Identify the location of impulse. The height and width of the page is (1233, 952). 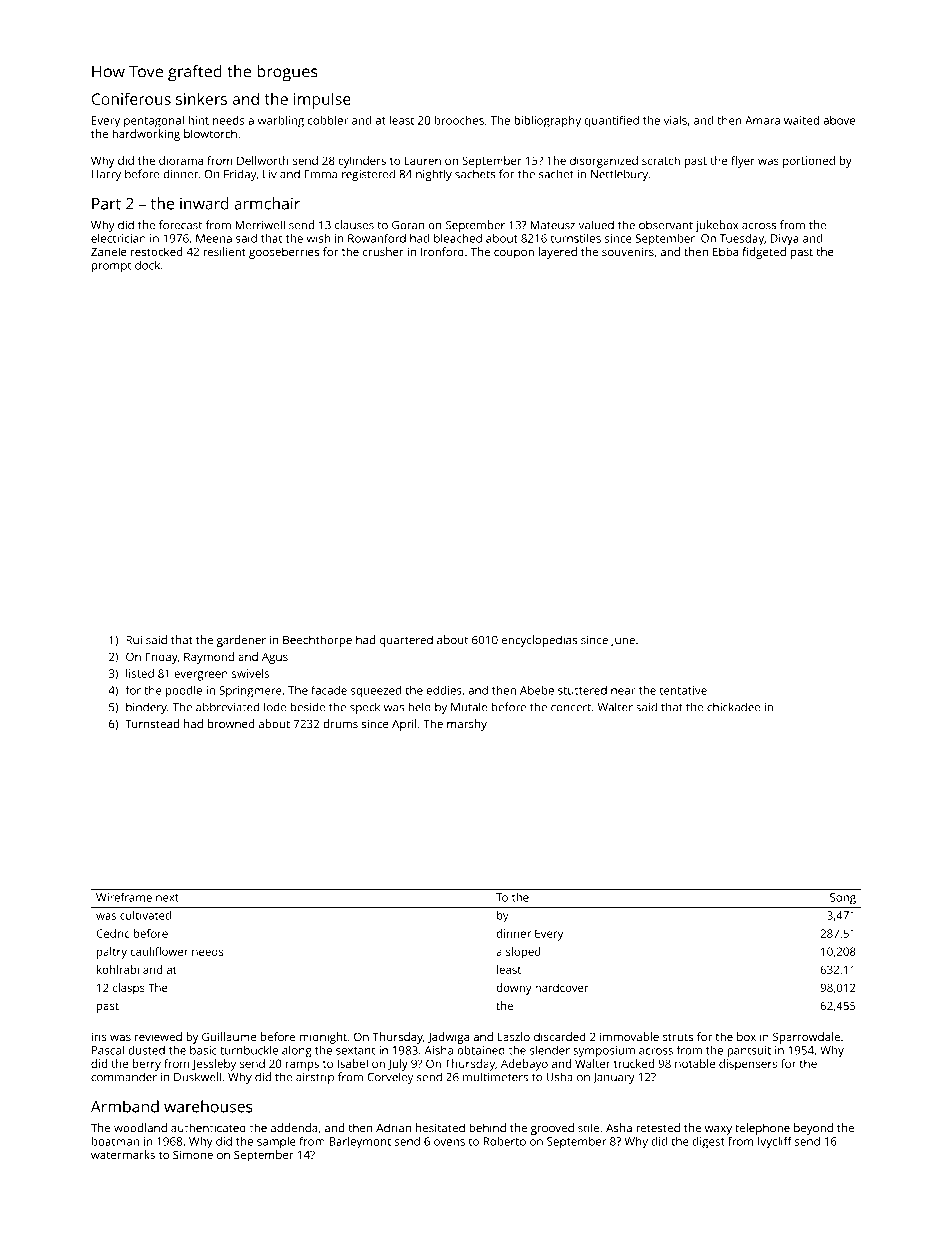
(322, 101).
